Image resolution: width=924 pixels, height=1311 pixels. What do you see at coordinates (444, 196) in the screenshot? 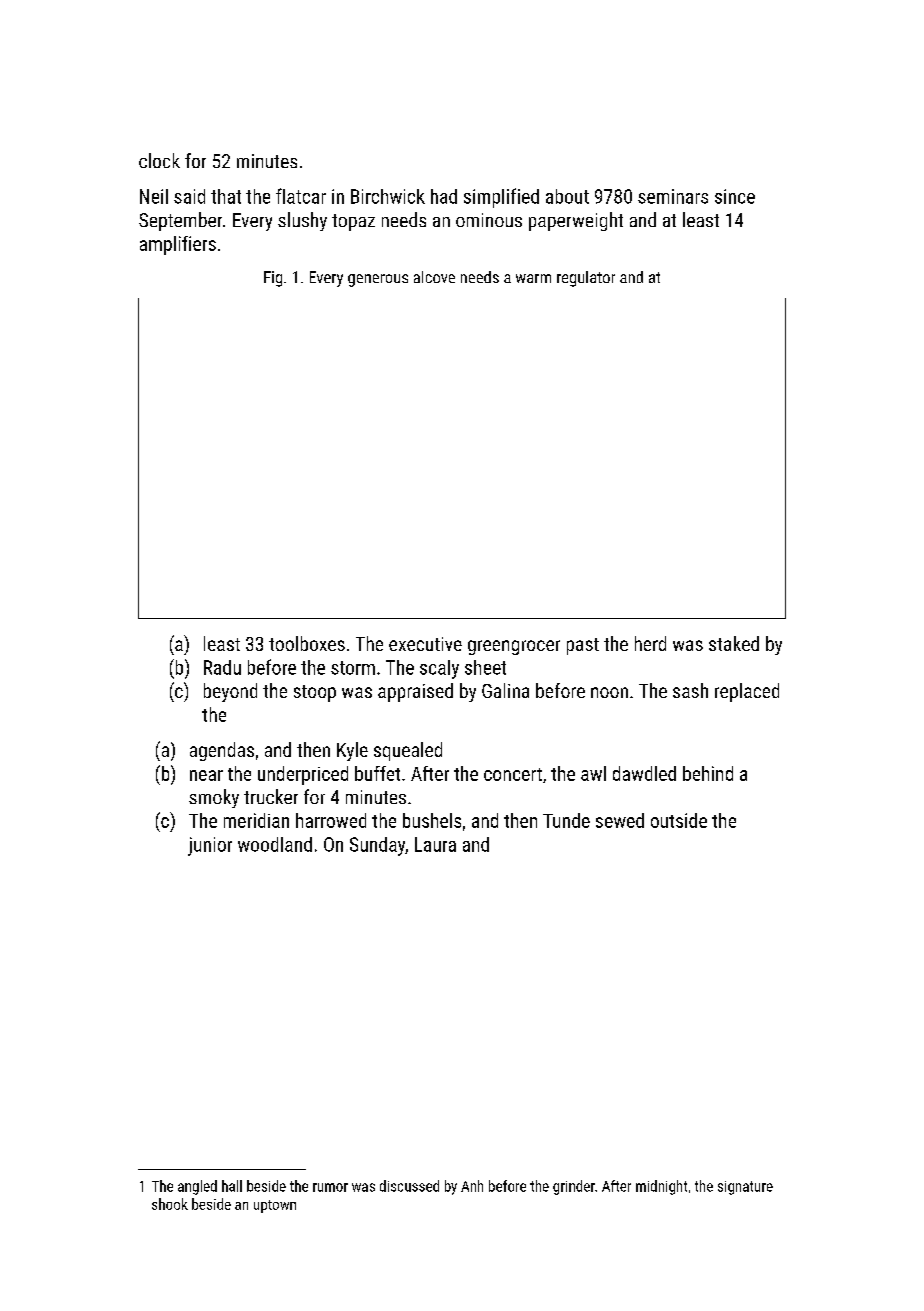
I see `had` at bounding box center [444, 196].
